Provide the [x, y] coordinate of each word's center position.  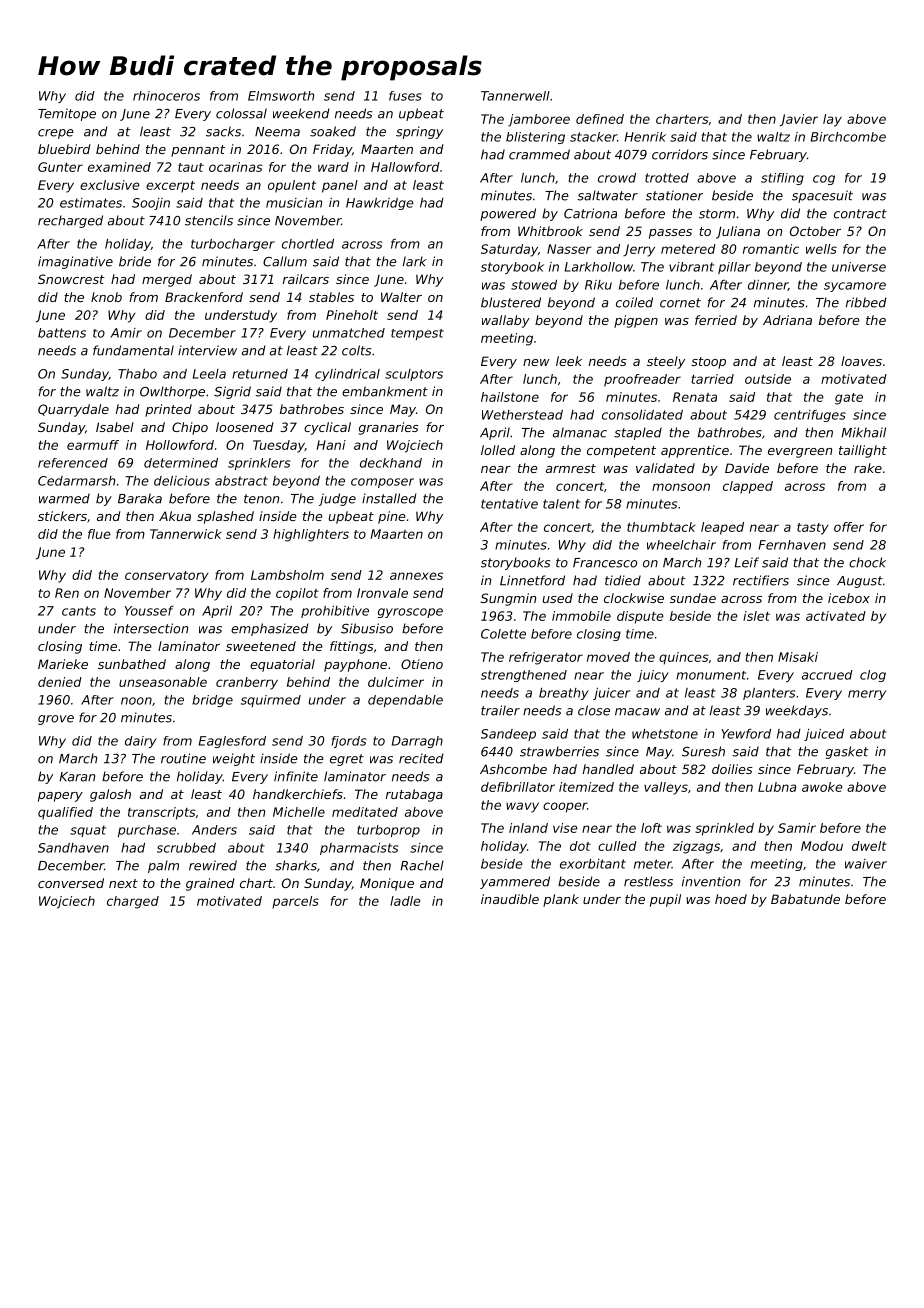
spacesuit [822, 196]
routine [183, 758]
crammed [539, 154]
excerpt [170, 187]
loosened [245, 427]
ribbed [866, 302]
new [536, 362]
